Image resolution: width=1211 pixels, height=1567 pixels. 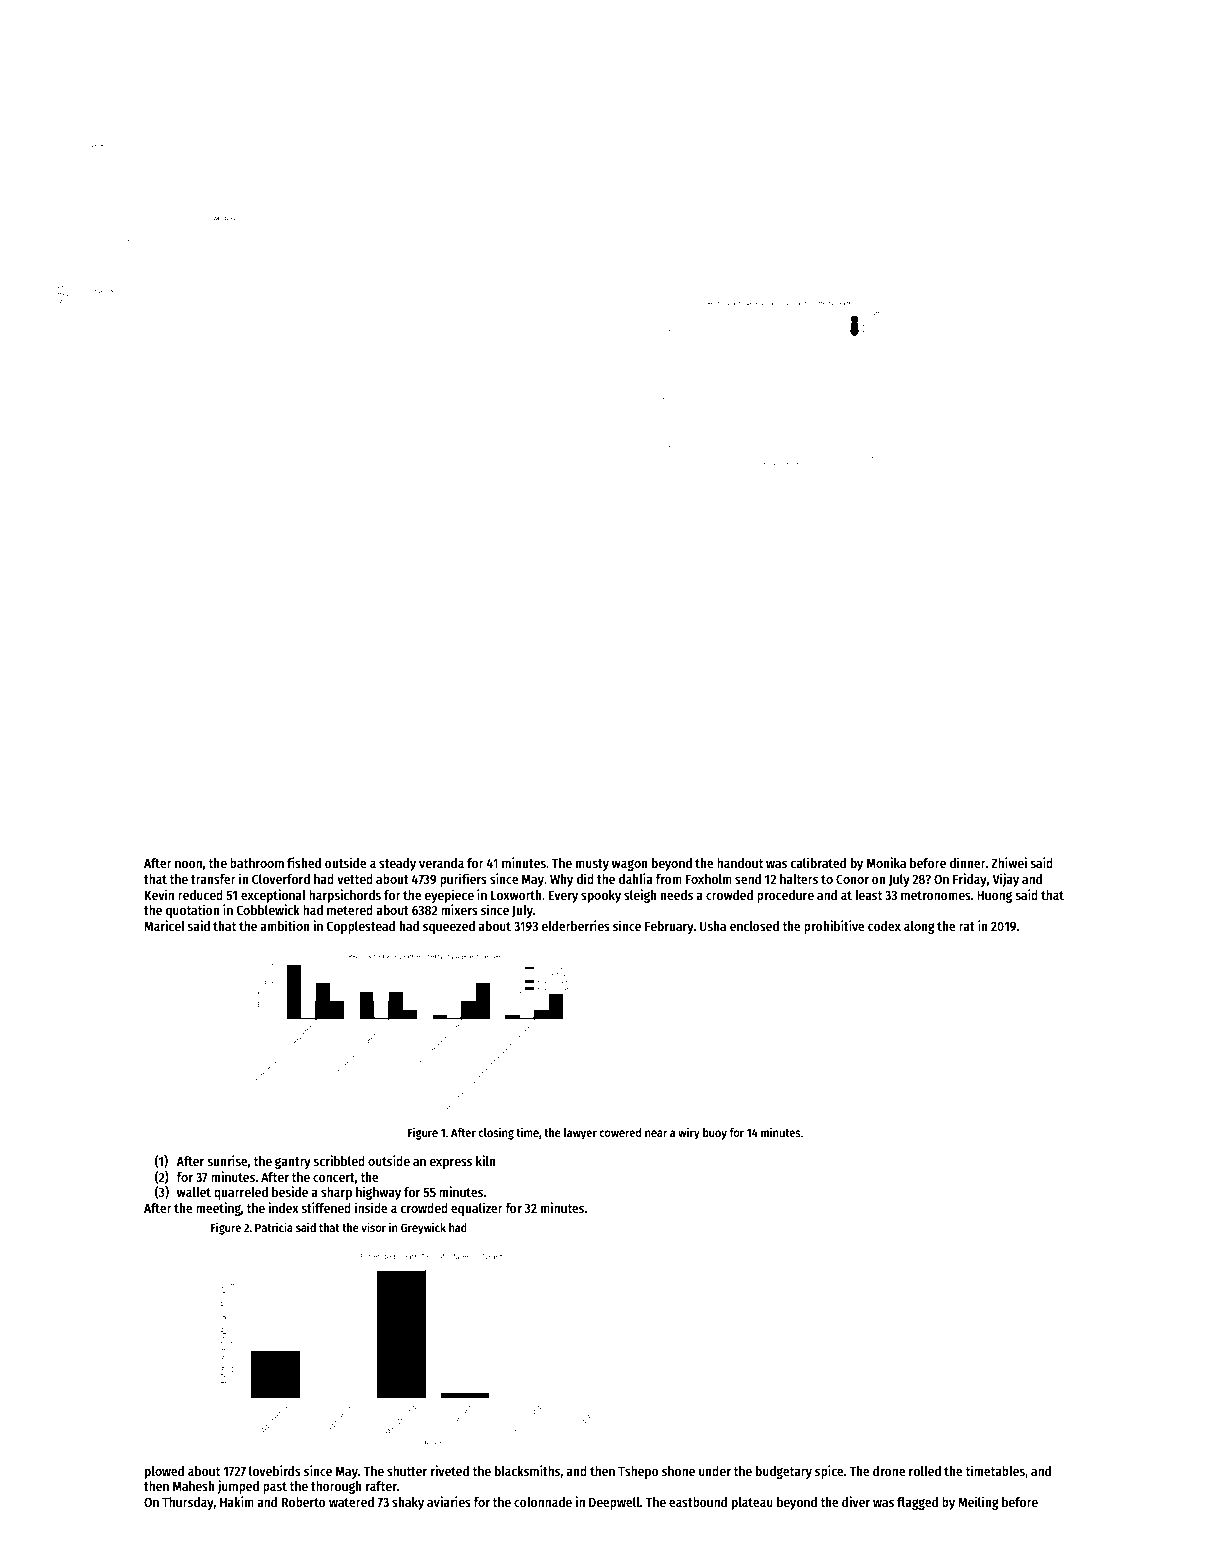 I want to click on Hakim, so click(x=237, y=1501).
